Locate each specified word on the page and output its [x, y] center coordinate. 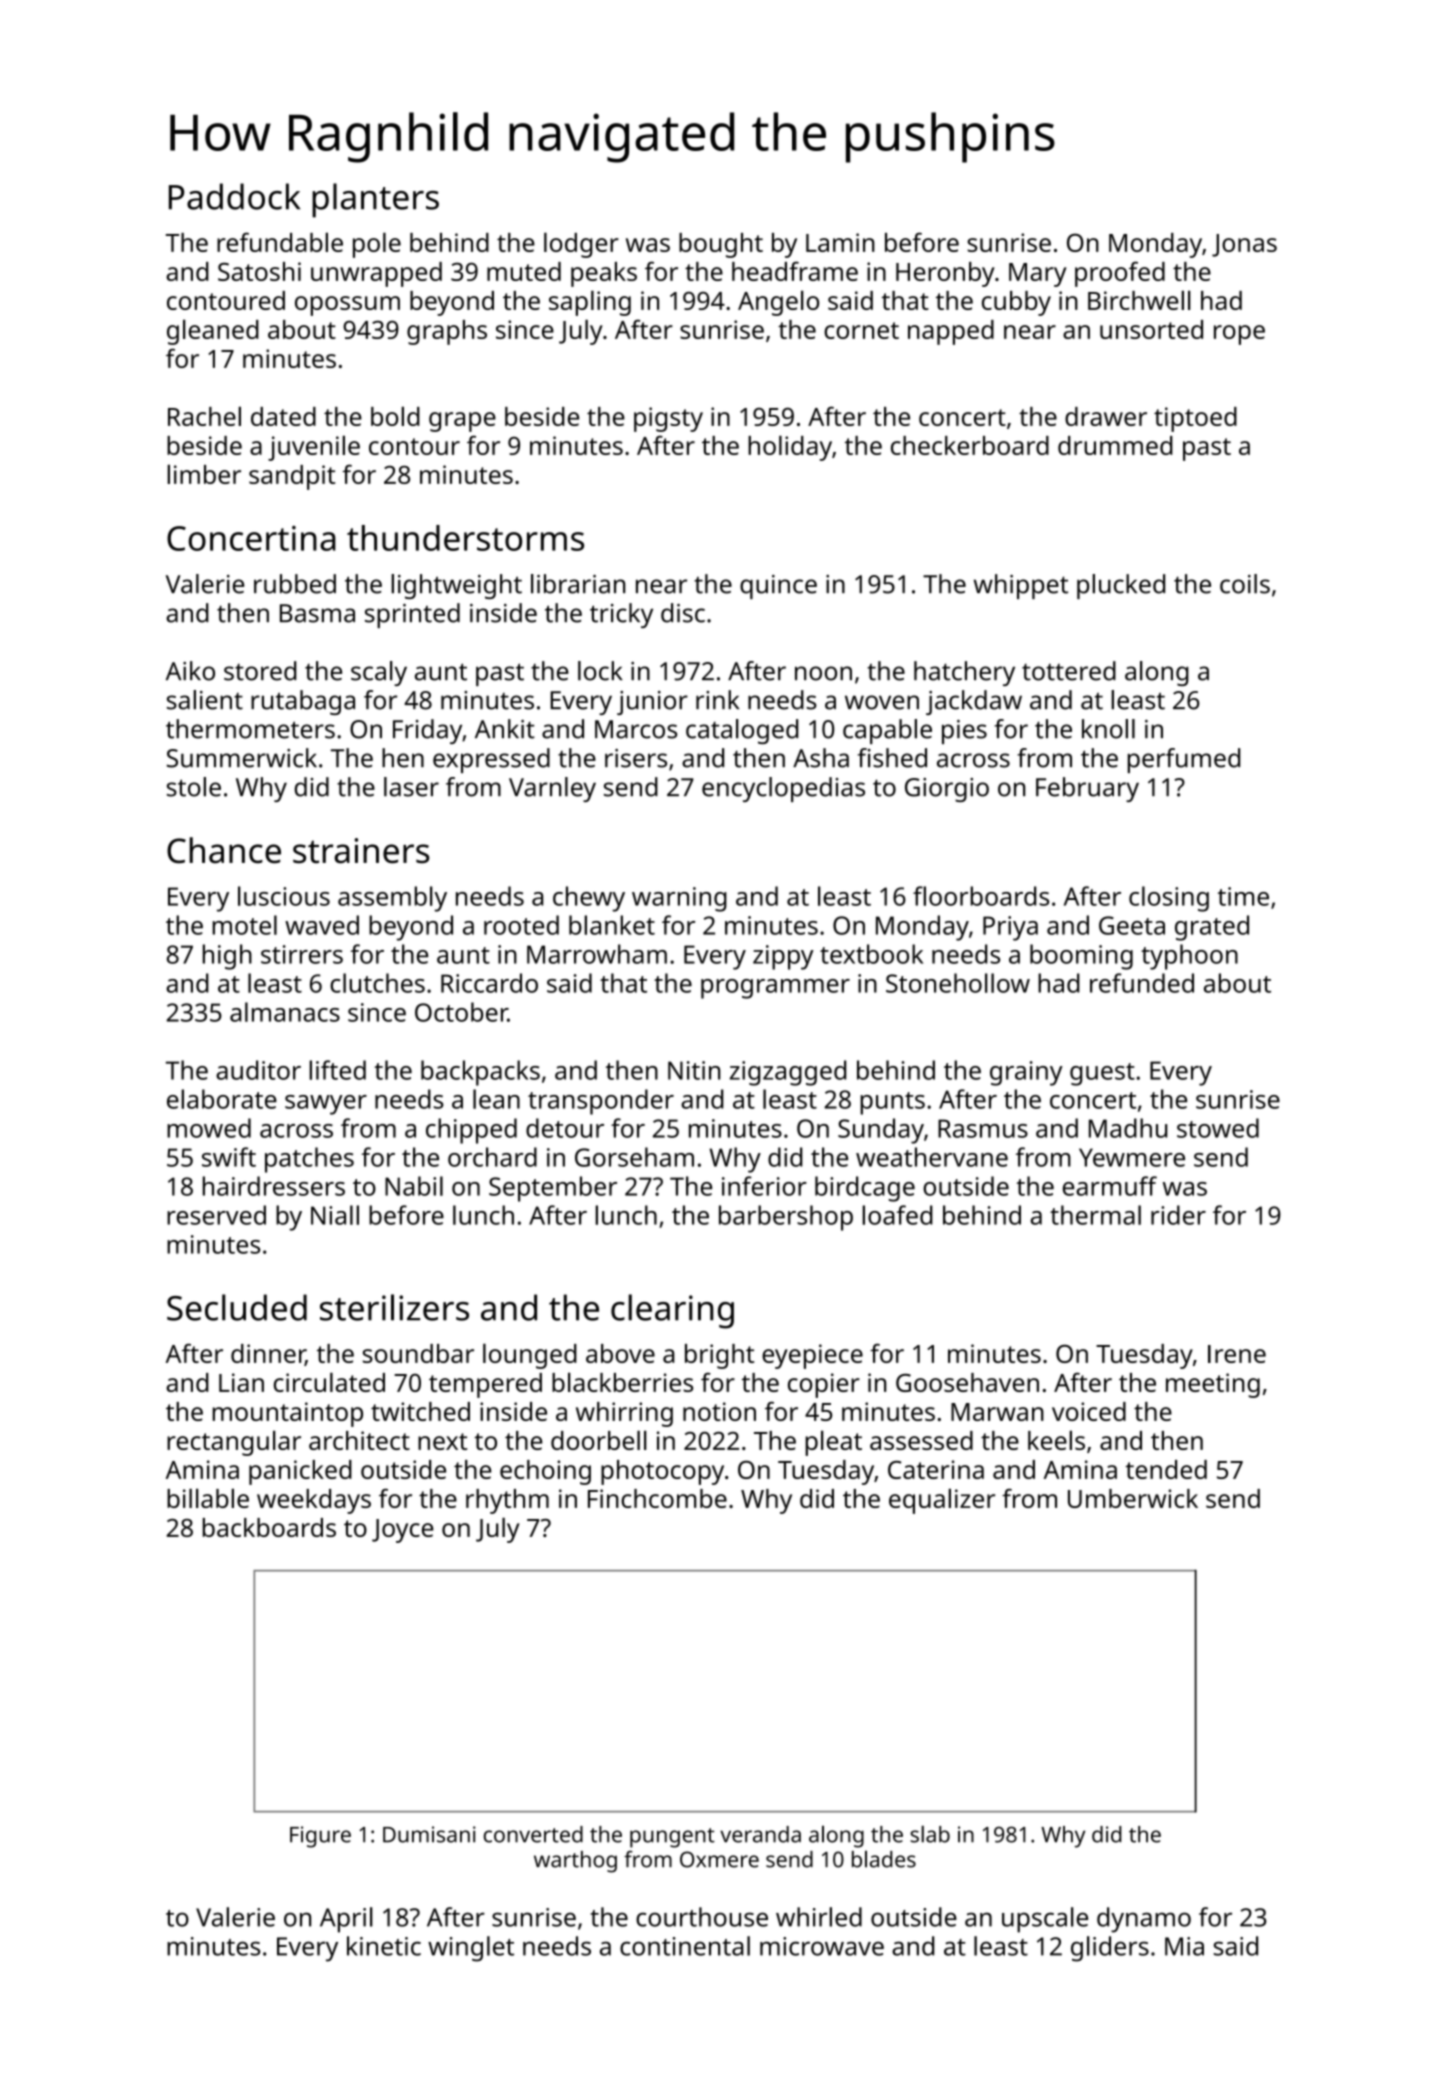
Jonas [1244, 245]
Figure [320, 1837]
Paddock [234, 196]
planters [375, 200]
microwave [822, 1946]
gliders [1110, 1949]
